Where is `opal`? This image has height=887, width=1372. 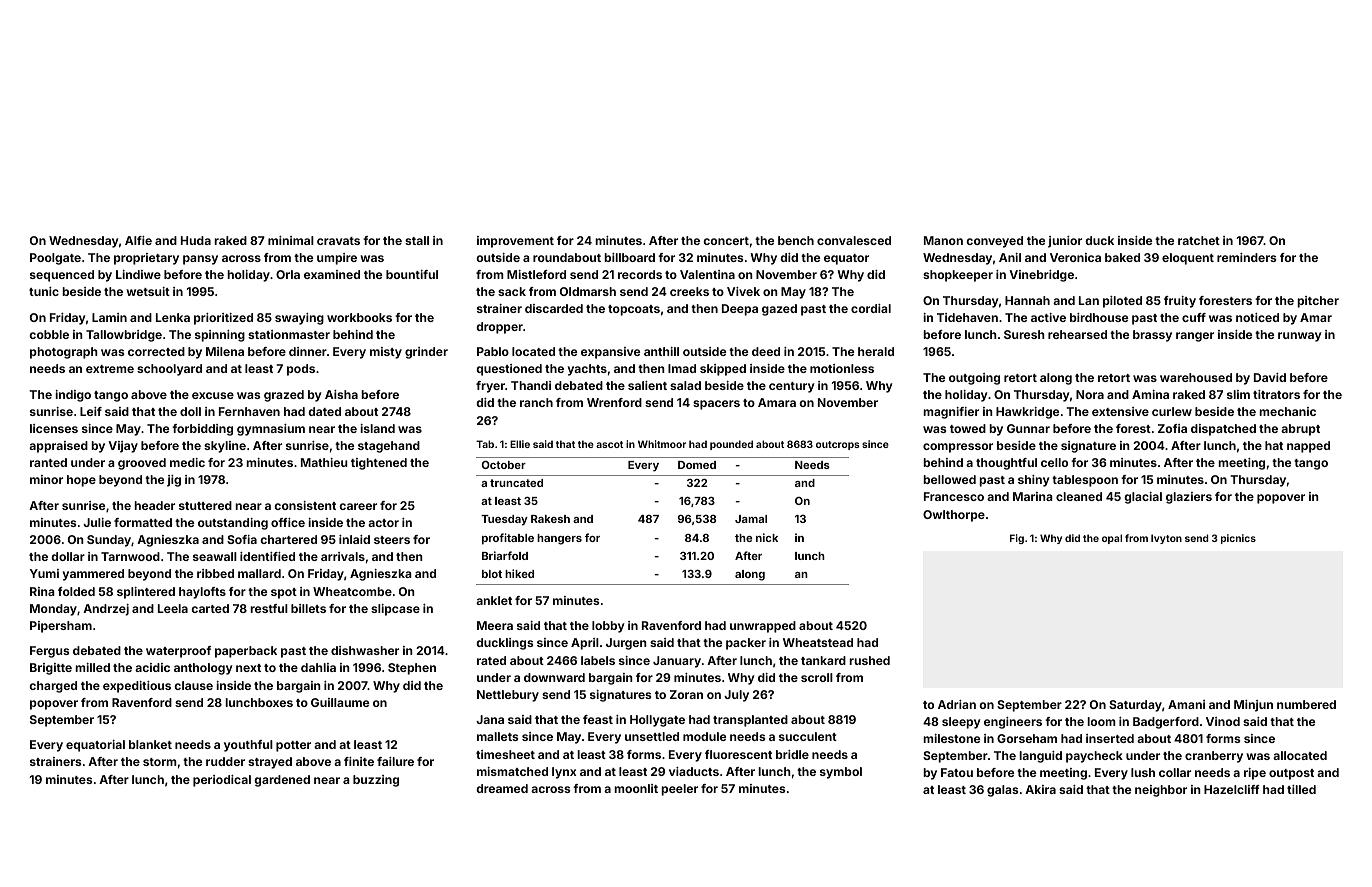
opal is located at coordinates (1112, 539).
